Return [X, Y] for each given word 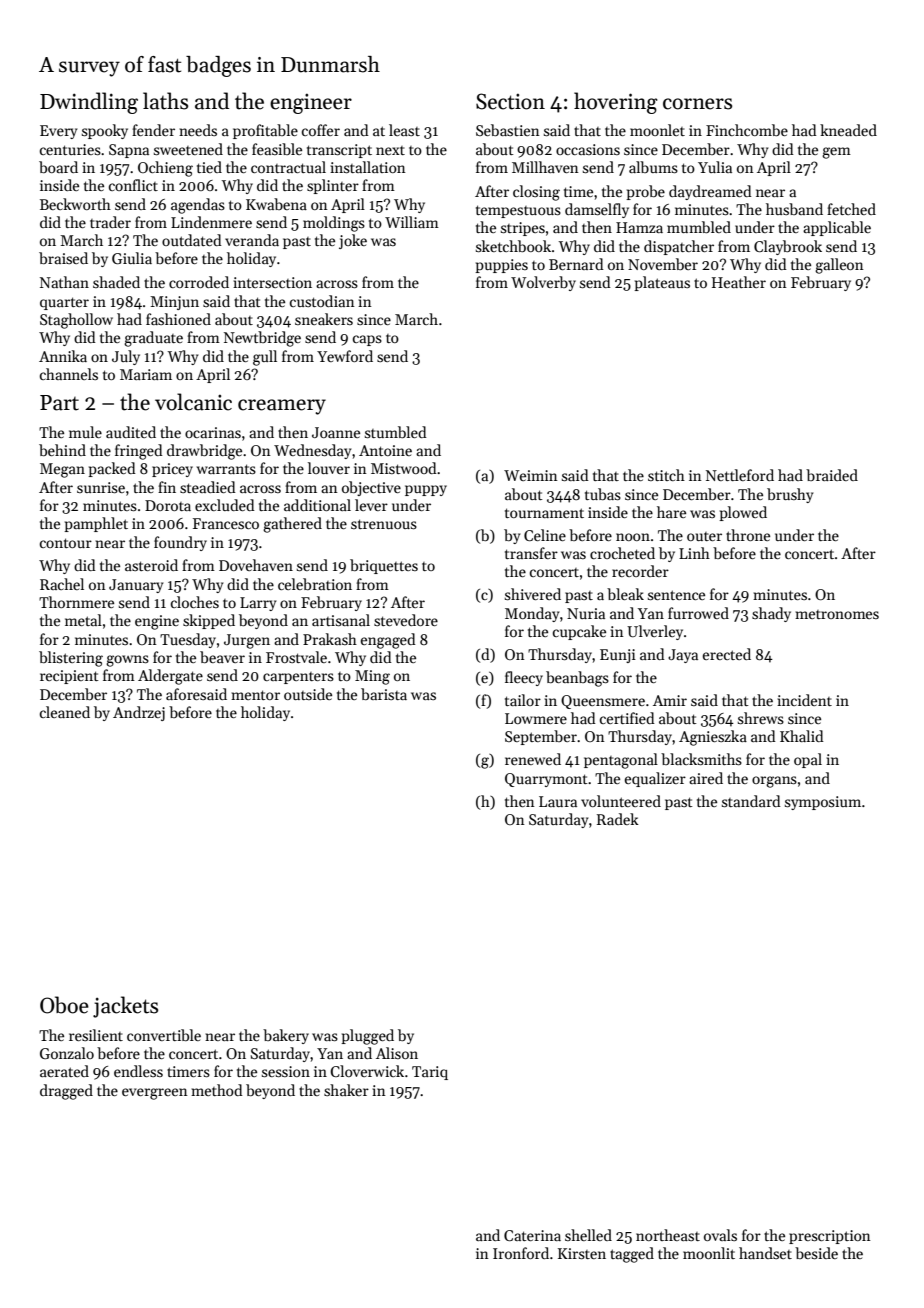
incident [804, 700]
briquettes [384, 566]
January [136, 586]
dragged [66, 1092]
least [404, 130]
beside [816, 1253]
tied [209, 167]
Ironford [521, 1253]
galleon [839, 266]
